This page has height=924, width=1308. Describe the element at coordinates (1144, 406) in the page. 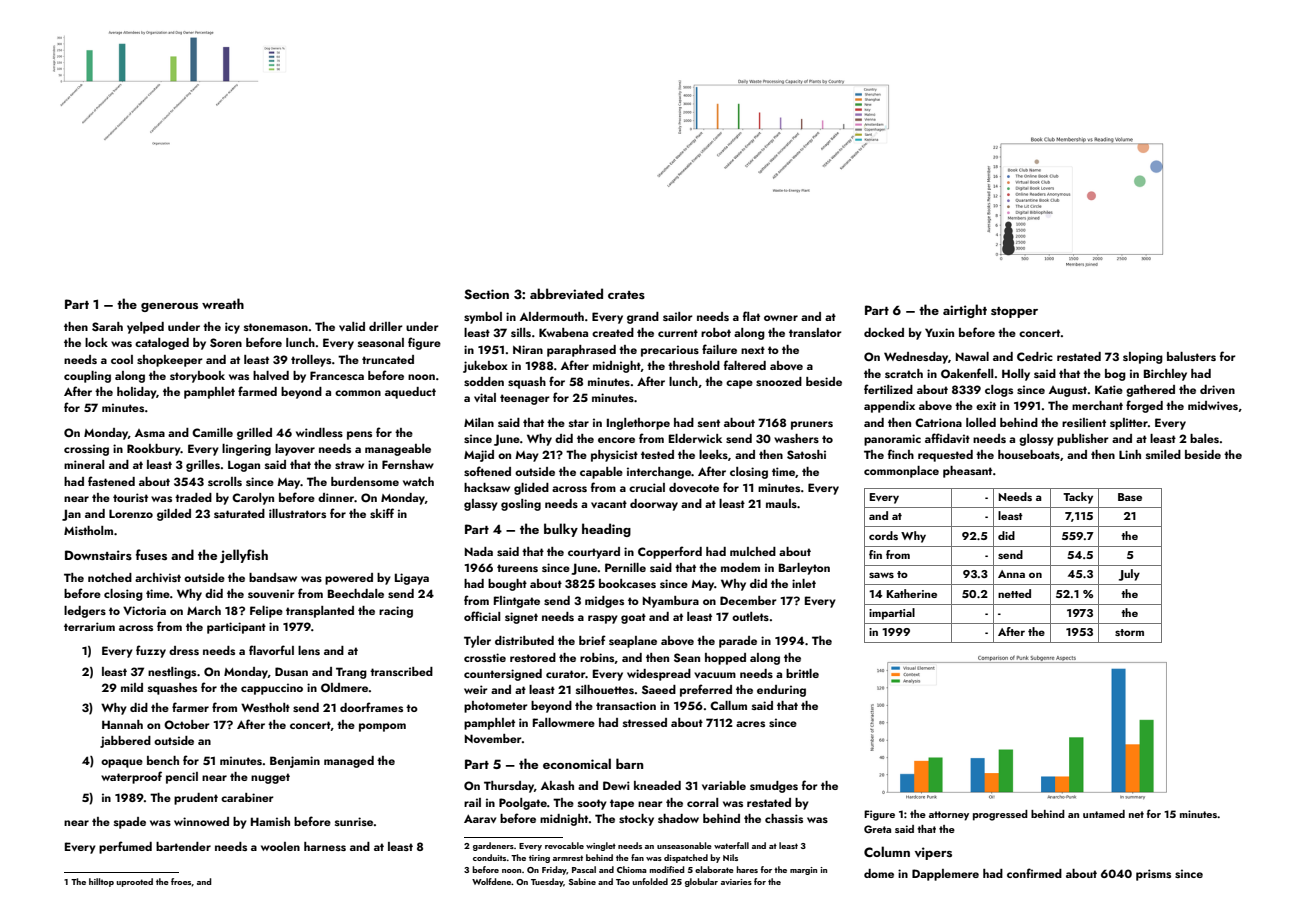

I see `forged` at that location.
